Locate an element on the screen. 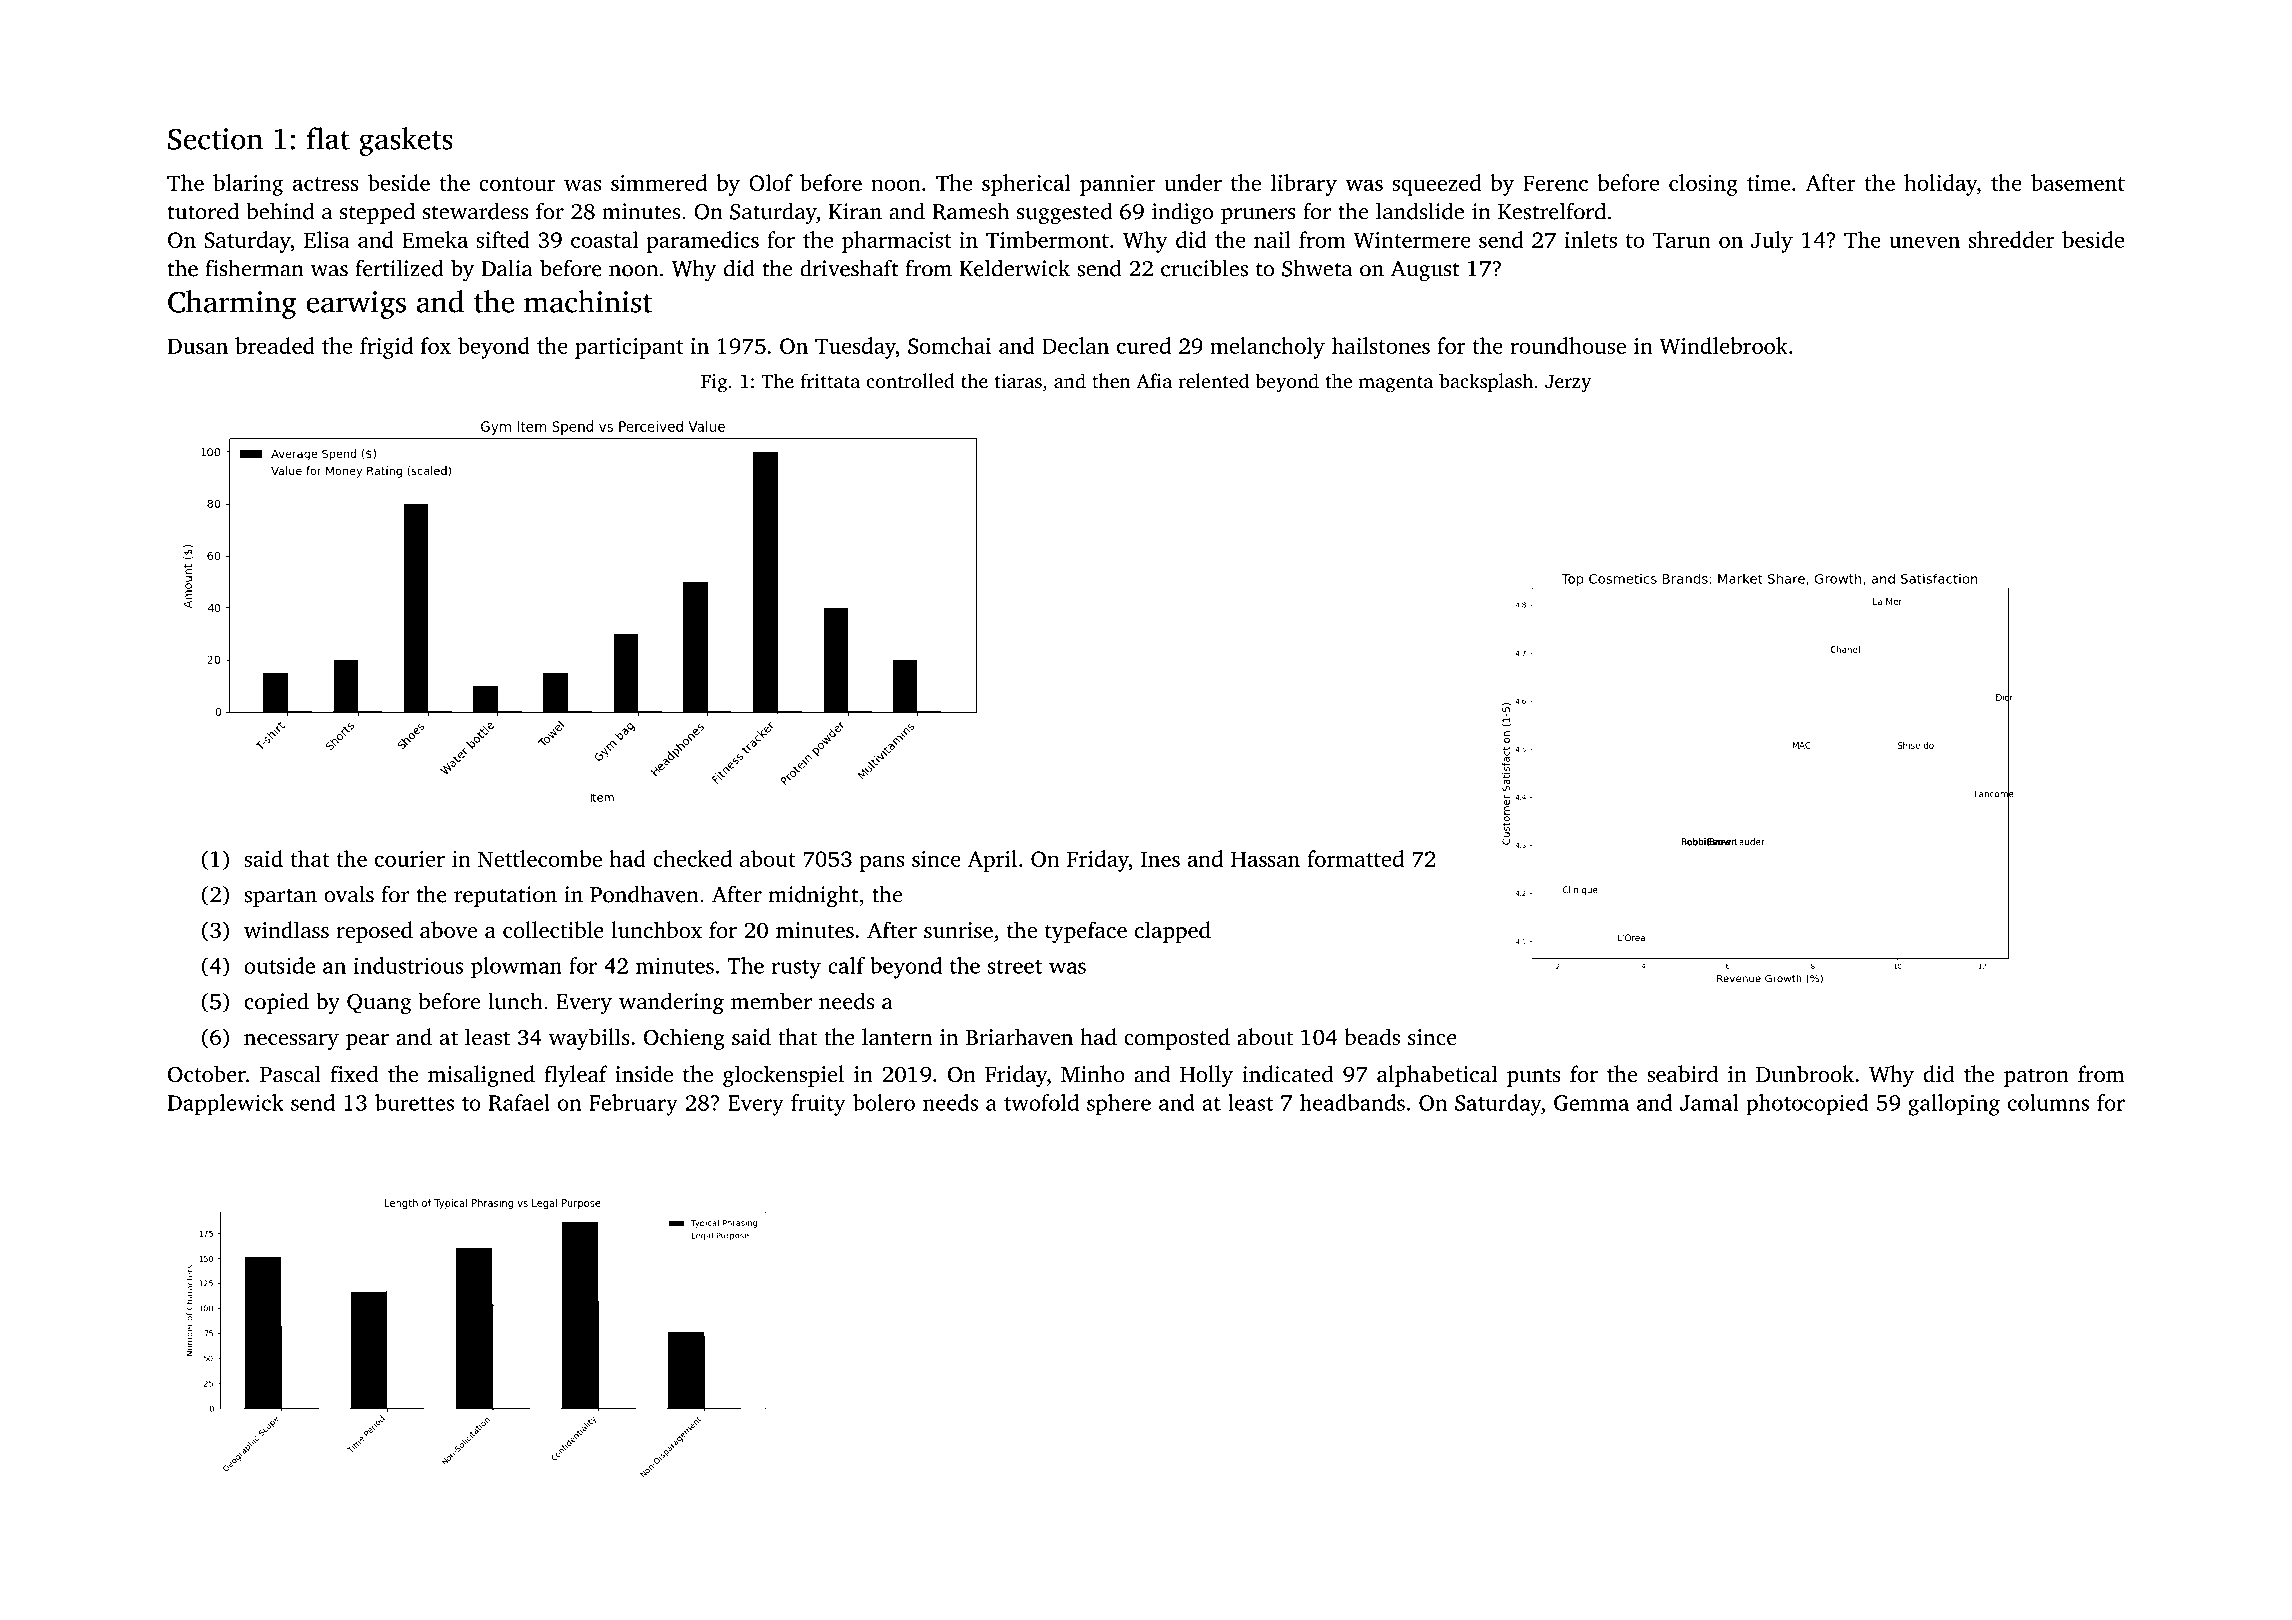 The width and height of the screenshot is (2292, 1620). paramedics is located at coordinates (703, 242).
